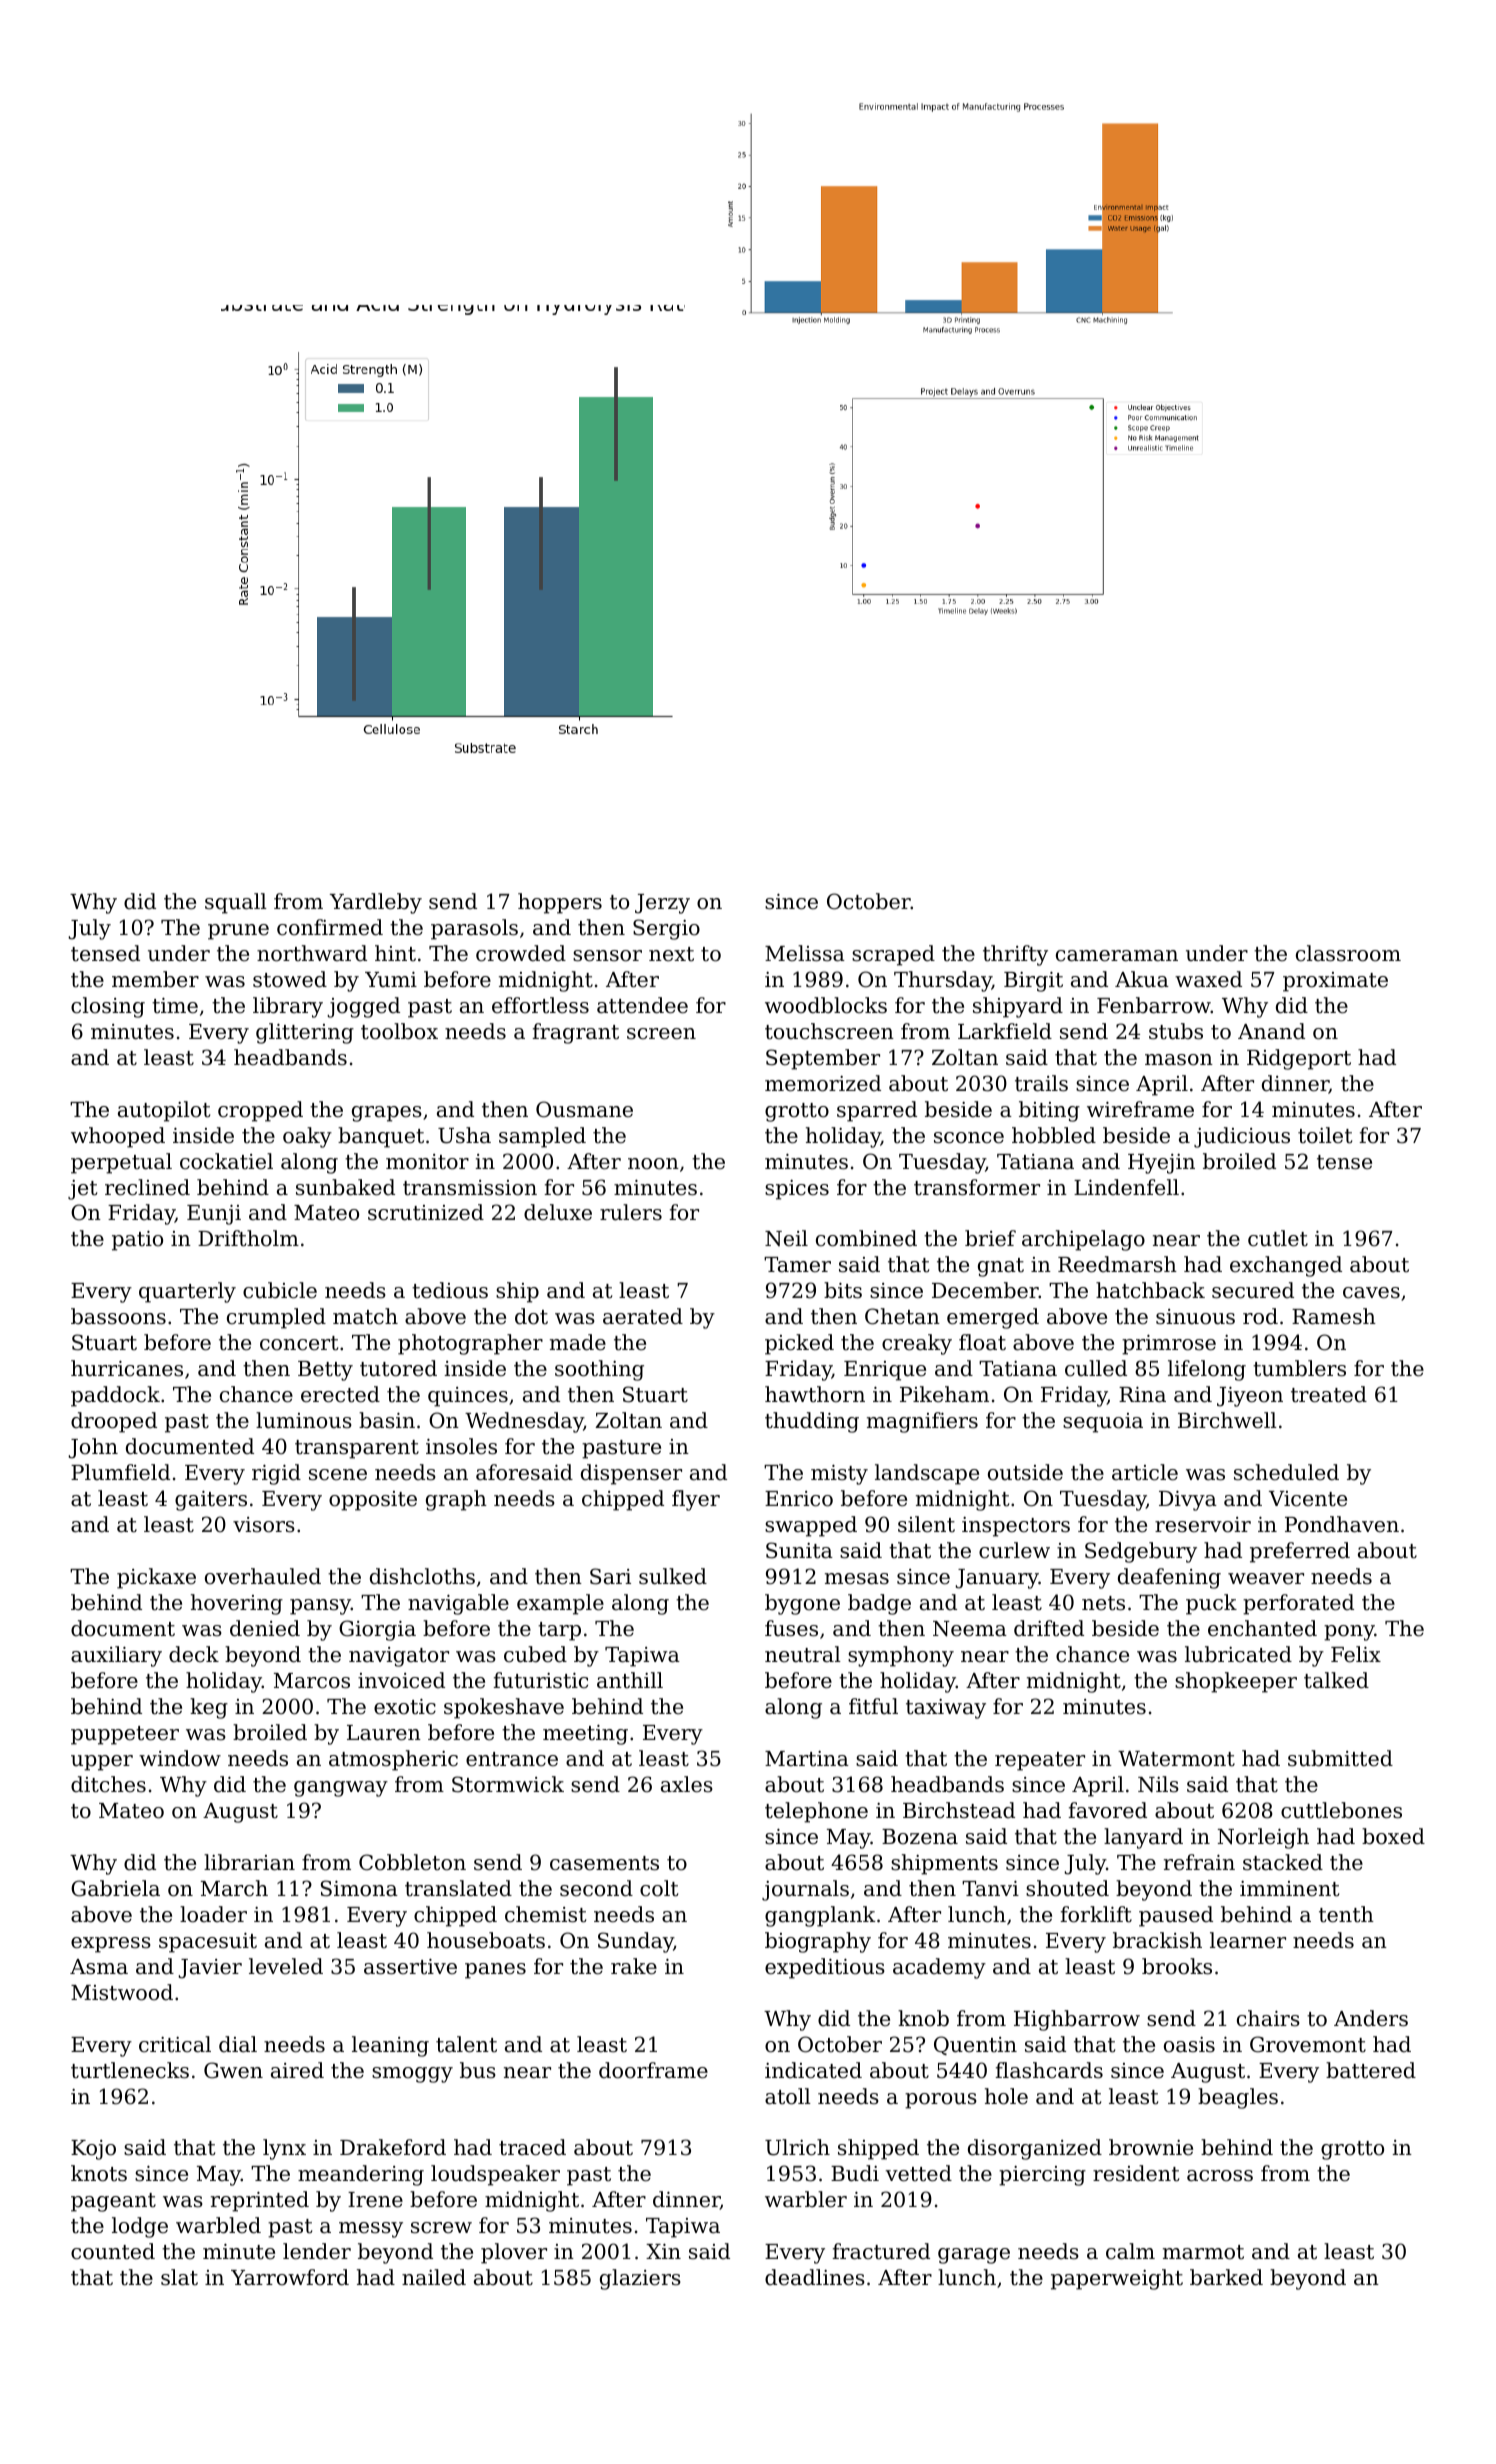  I want to click on Hyejin, so click(1161, 1164).
